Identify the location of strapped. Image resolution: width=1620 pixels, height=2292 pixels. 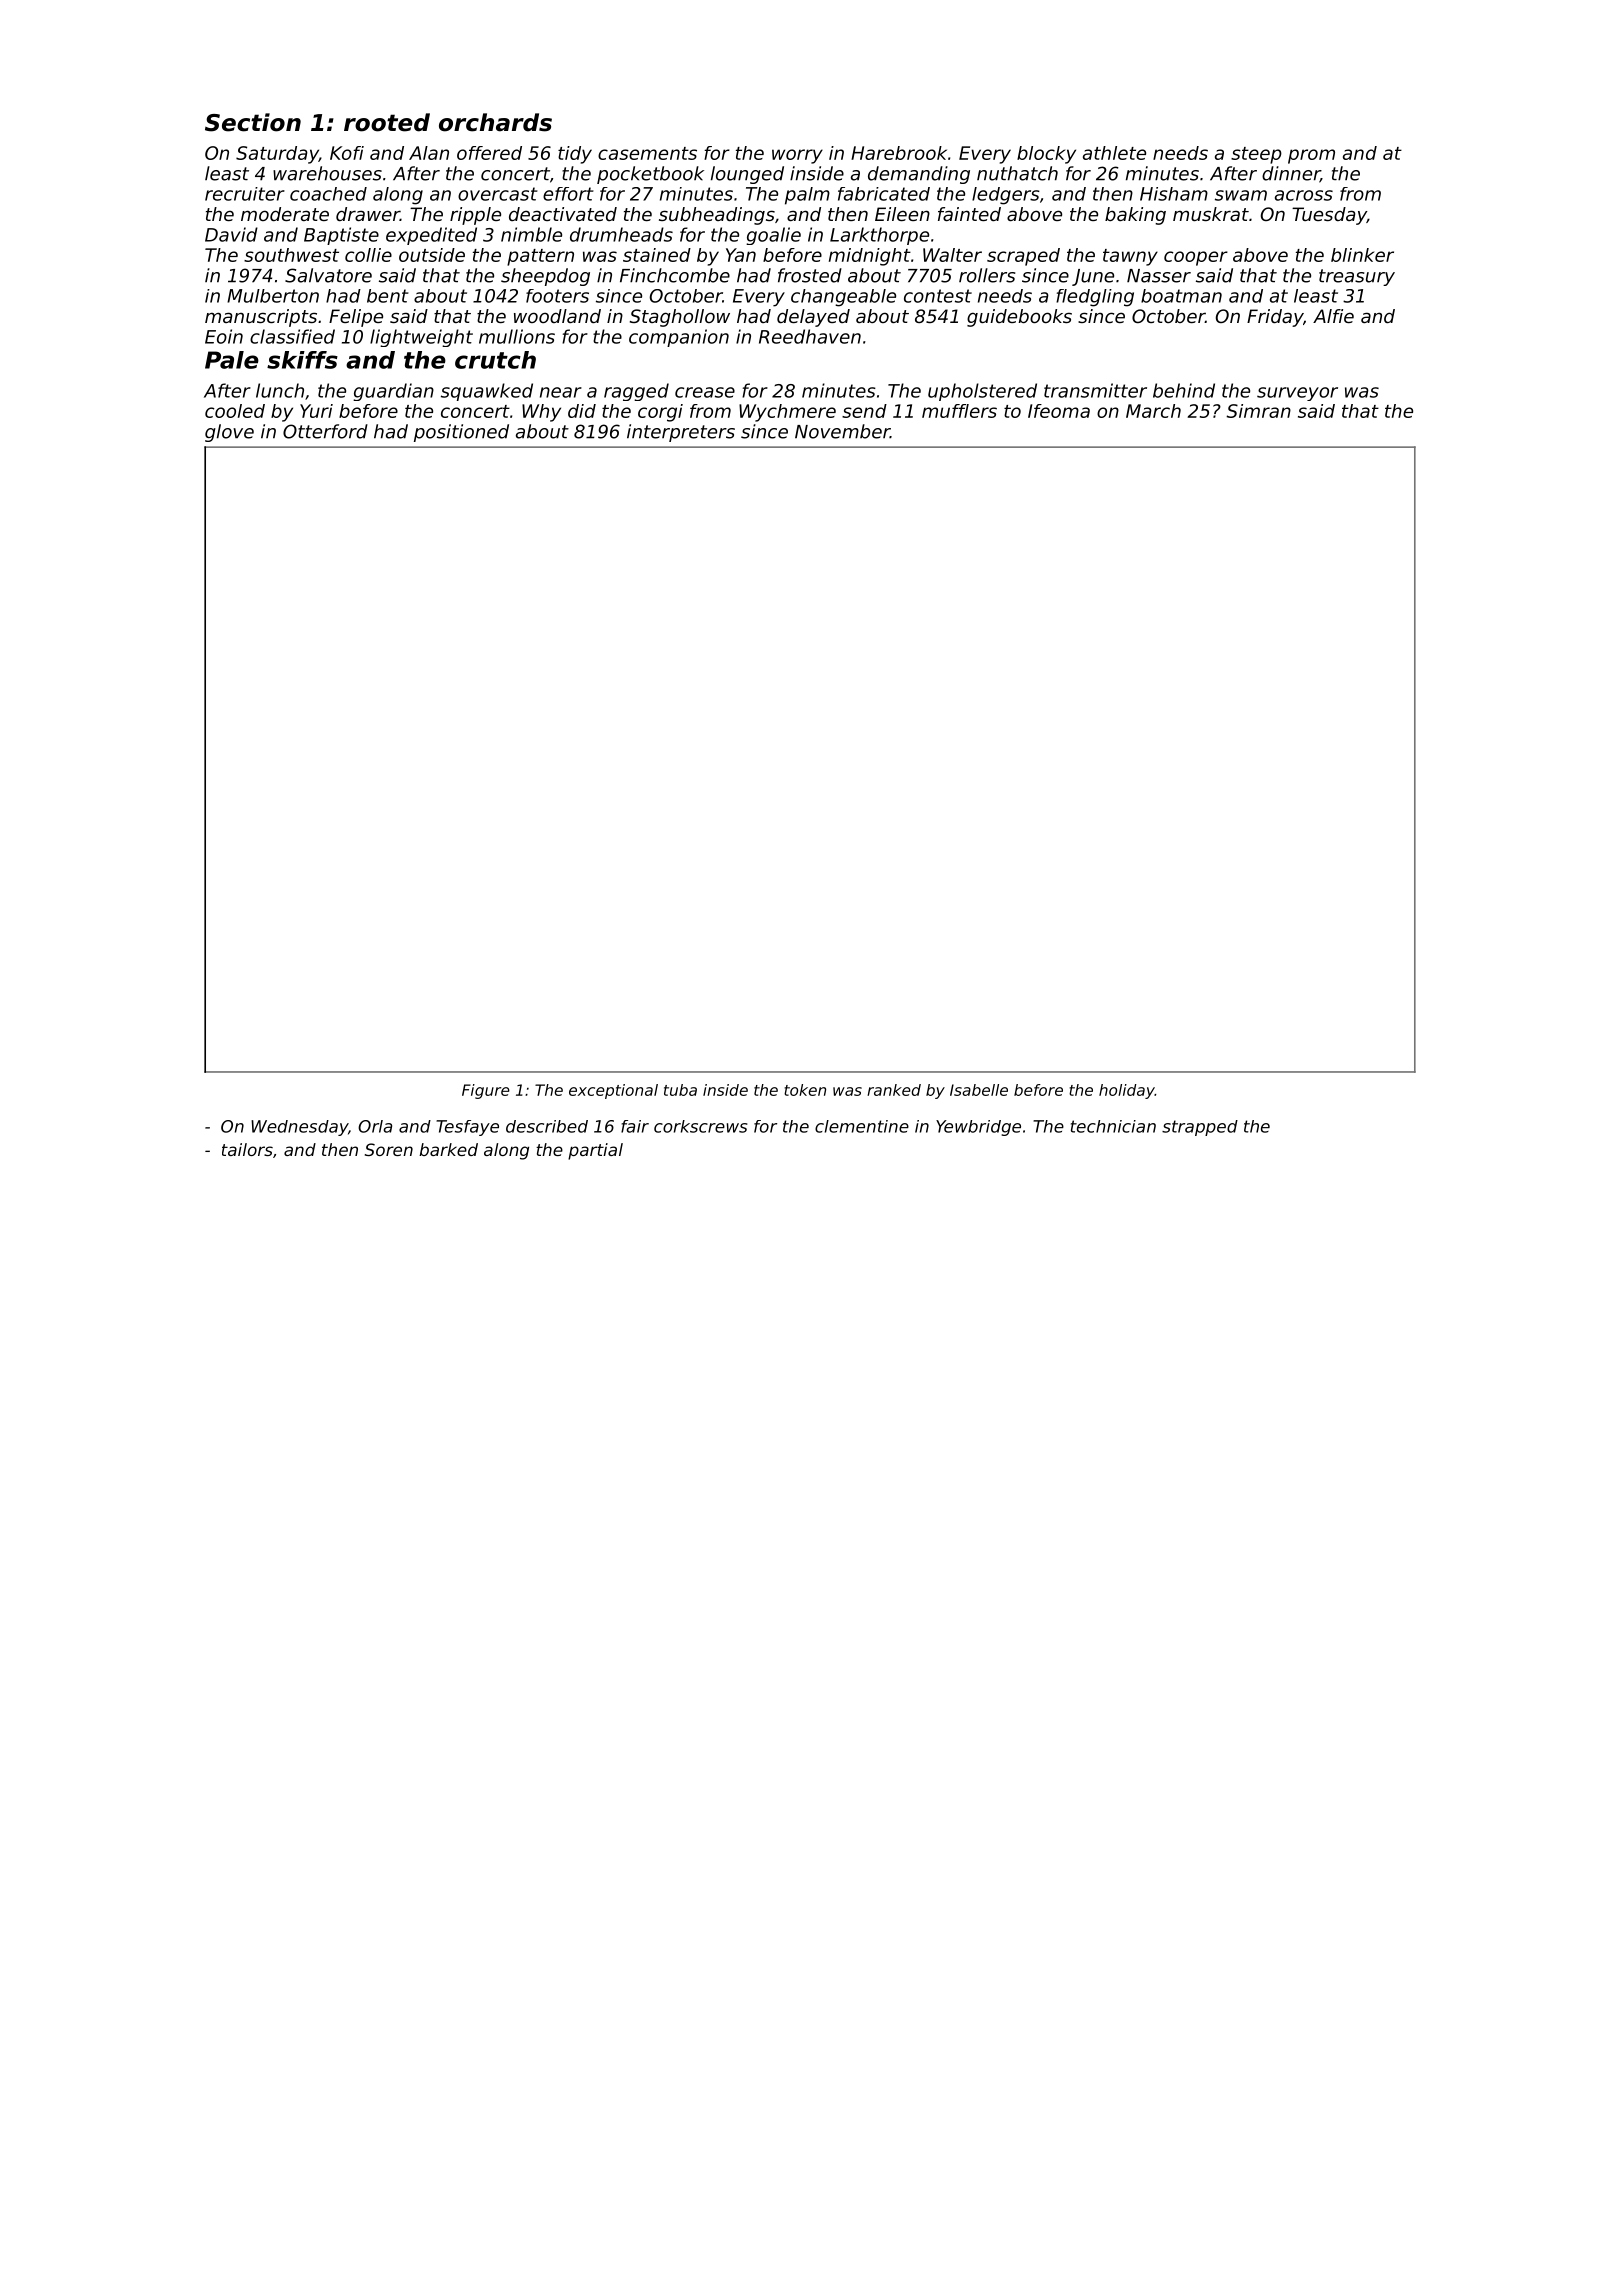
(1200, 1128).
